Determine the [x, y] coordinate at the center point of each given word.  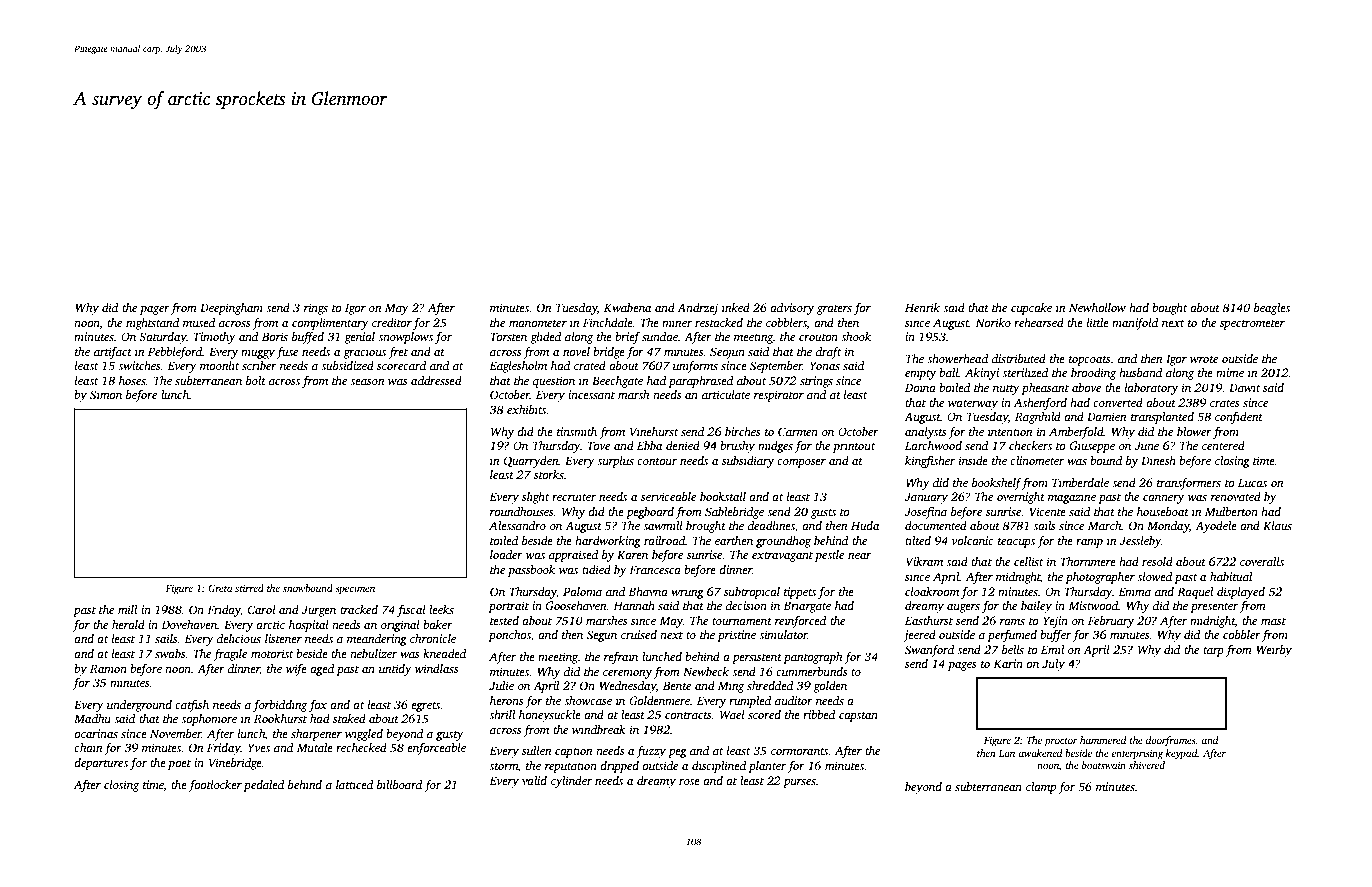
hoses [132, 380]
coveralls [1262, 561]
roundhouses [522, 511]
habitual [1231, 576]
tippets [800, 593]
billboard [399, 784]
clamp [1041, 788]
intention [1010, 431]
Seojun [727, 353]
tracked [359, 609]
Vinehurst [654, 431]
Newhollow [1097, 307]
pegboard [650, 513]
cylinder [571, 782]
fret [398, 353]
